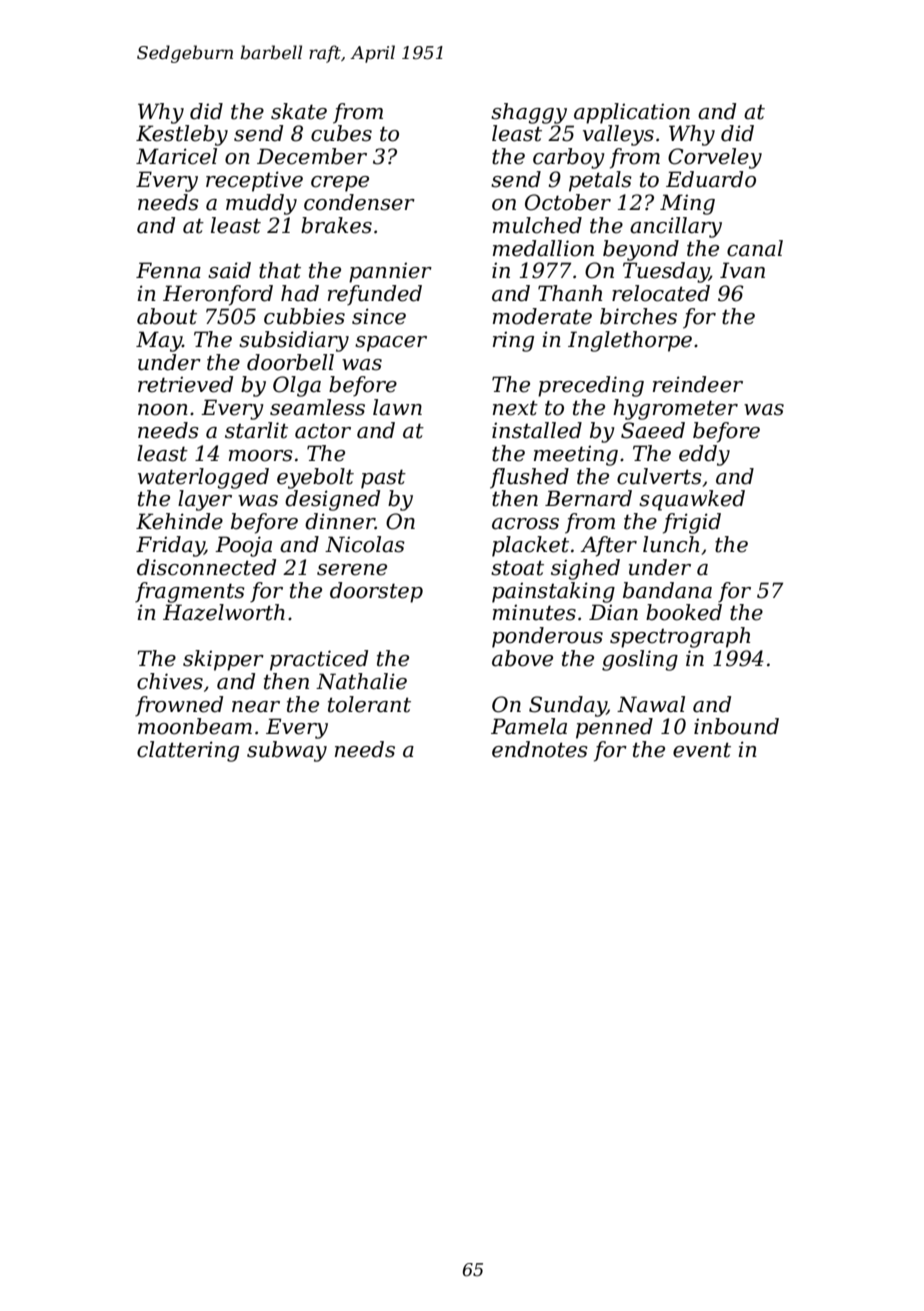 The image size is (924, 1311). Describe the element at coordinates (675, 409) in the page. I see `hygrometer` at that location.
